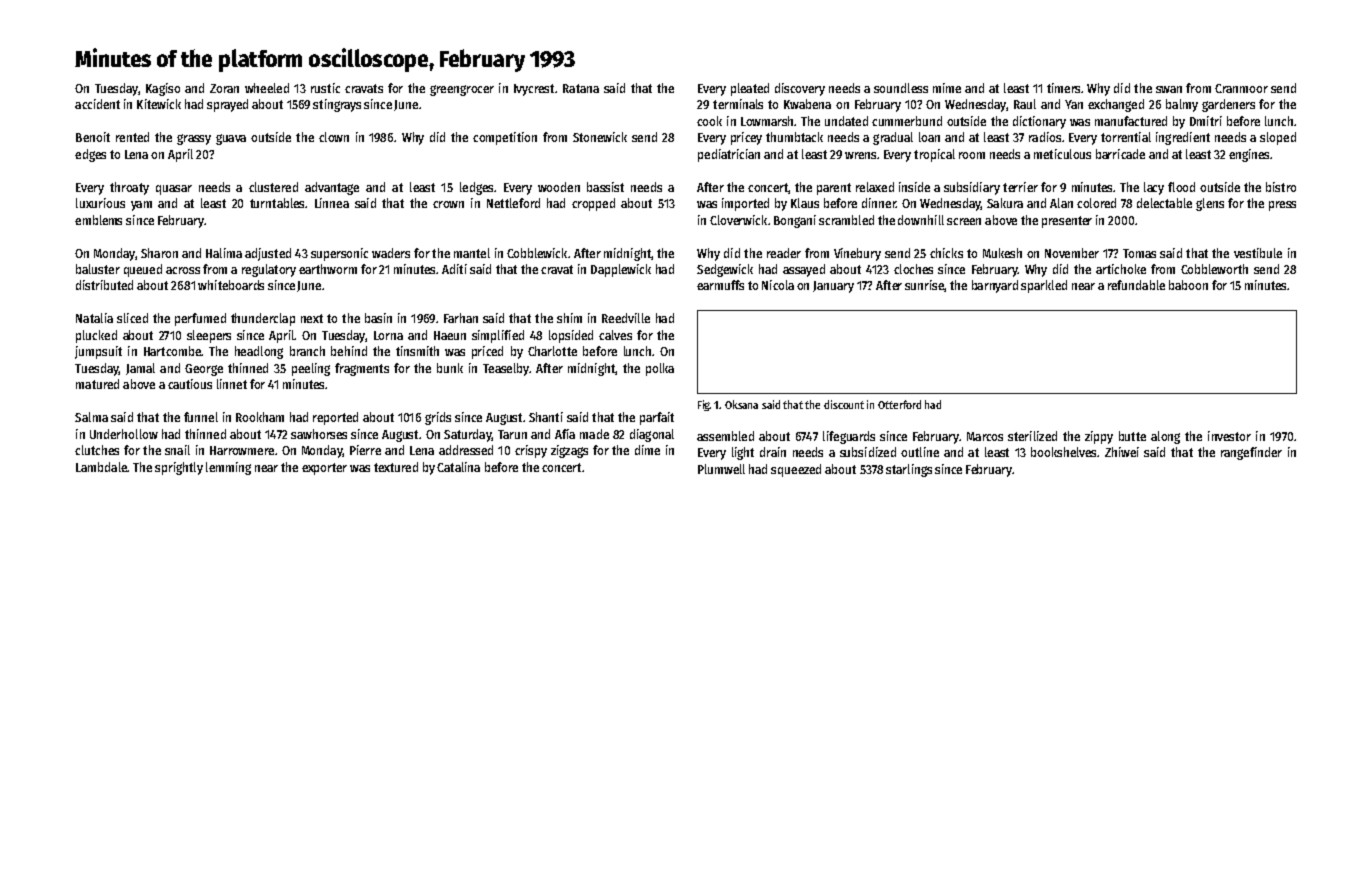 This page has width=1372, height=887. What do you see at coordinates (807, 104) in the page?
I see `Kwabena` at bounding box center [807, 104].
